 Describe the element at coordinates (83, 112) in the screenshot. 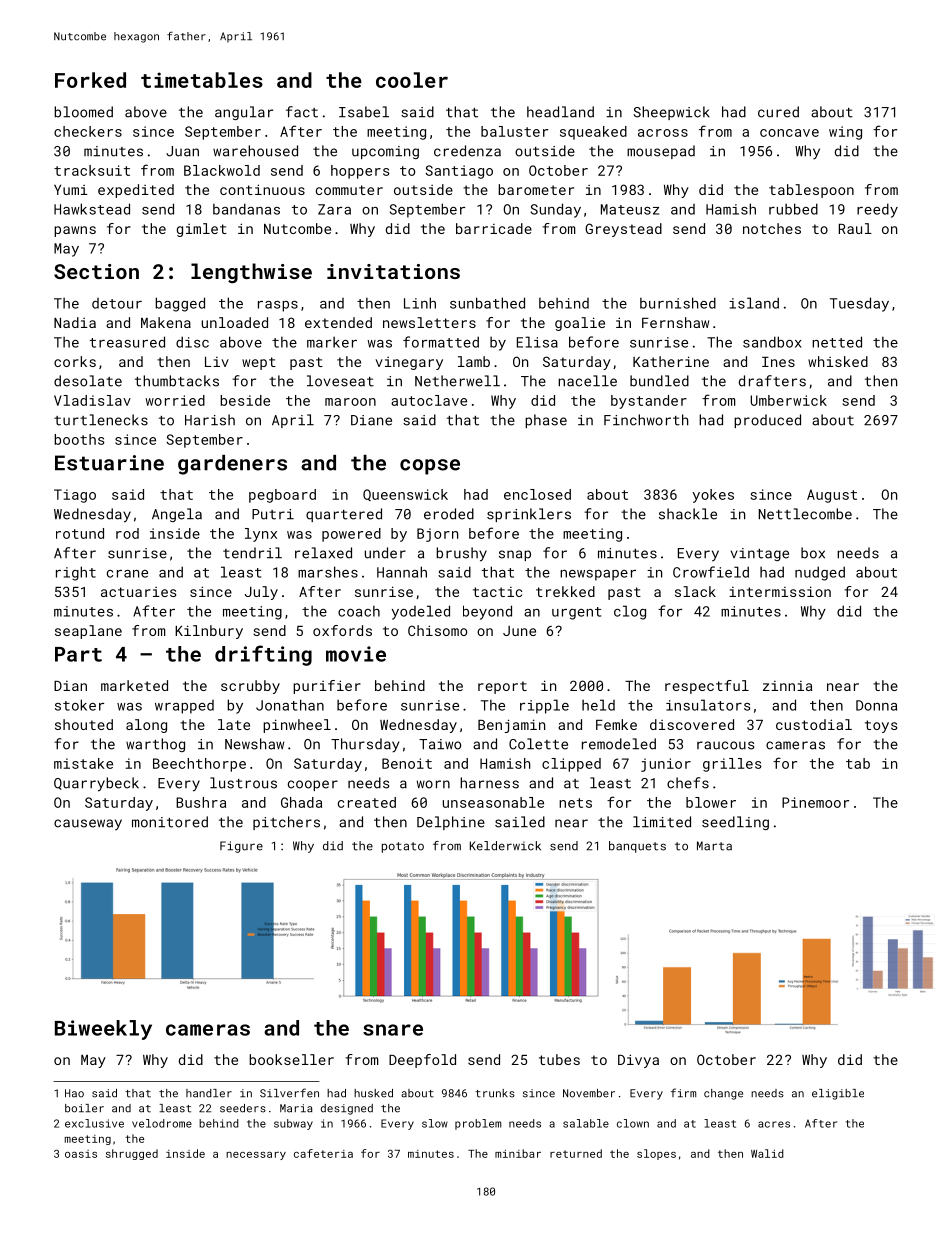

I see `bloomed` at that location.
